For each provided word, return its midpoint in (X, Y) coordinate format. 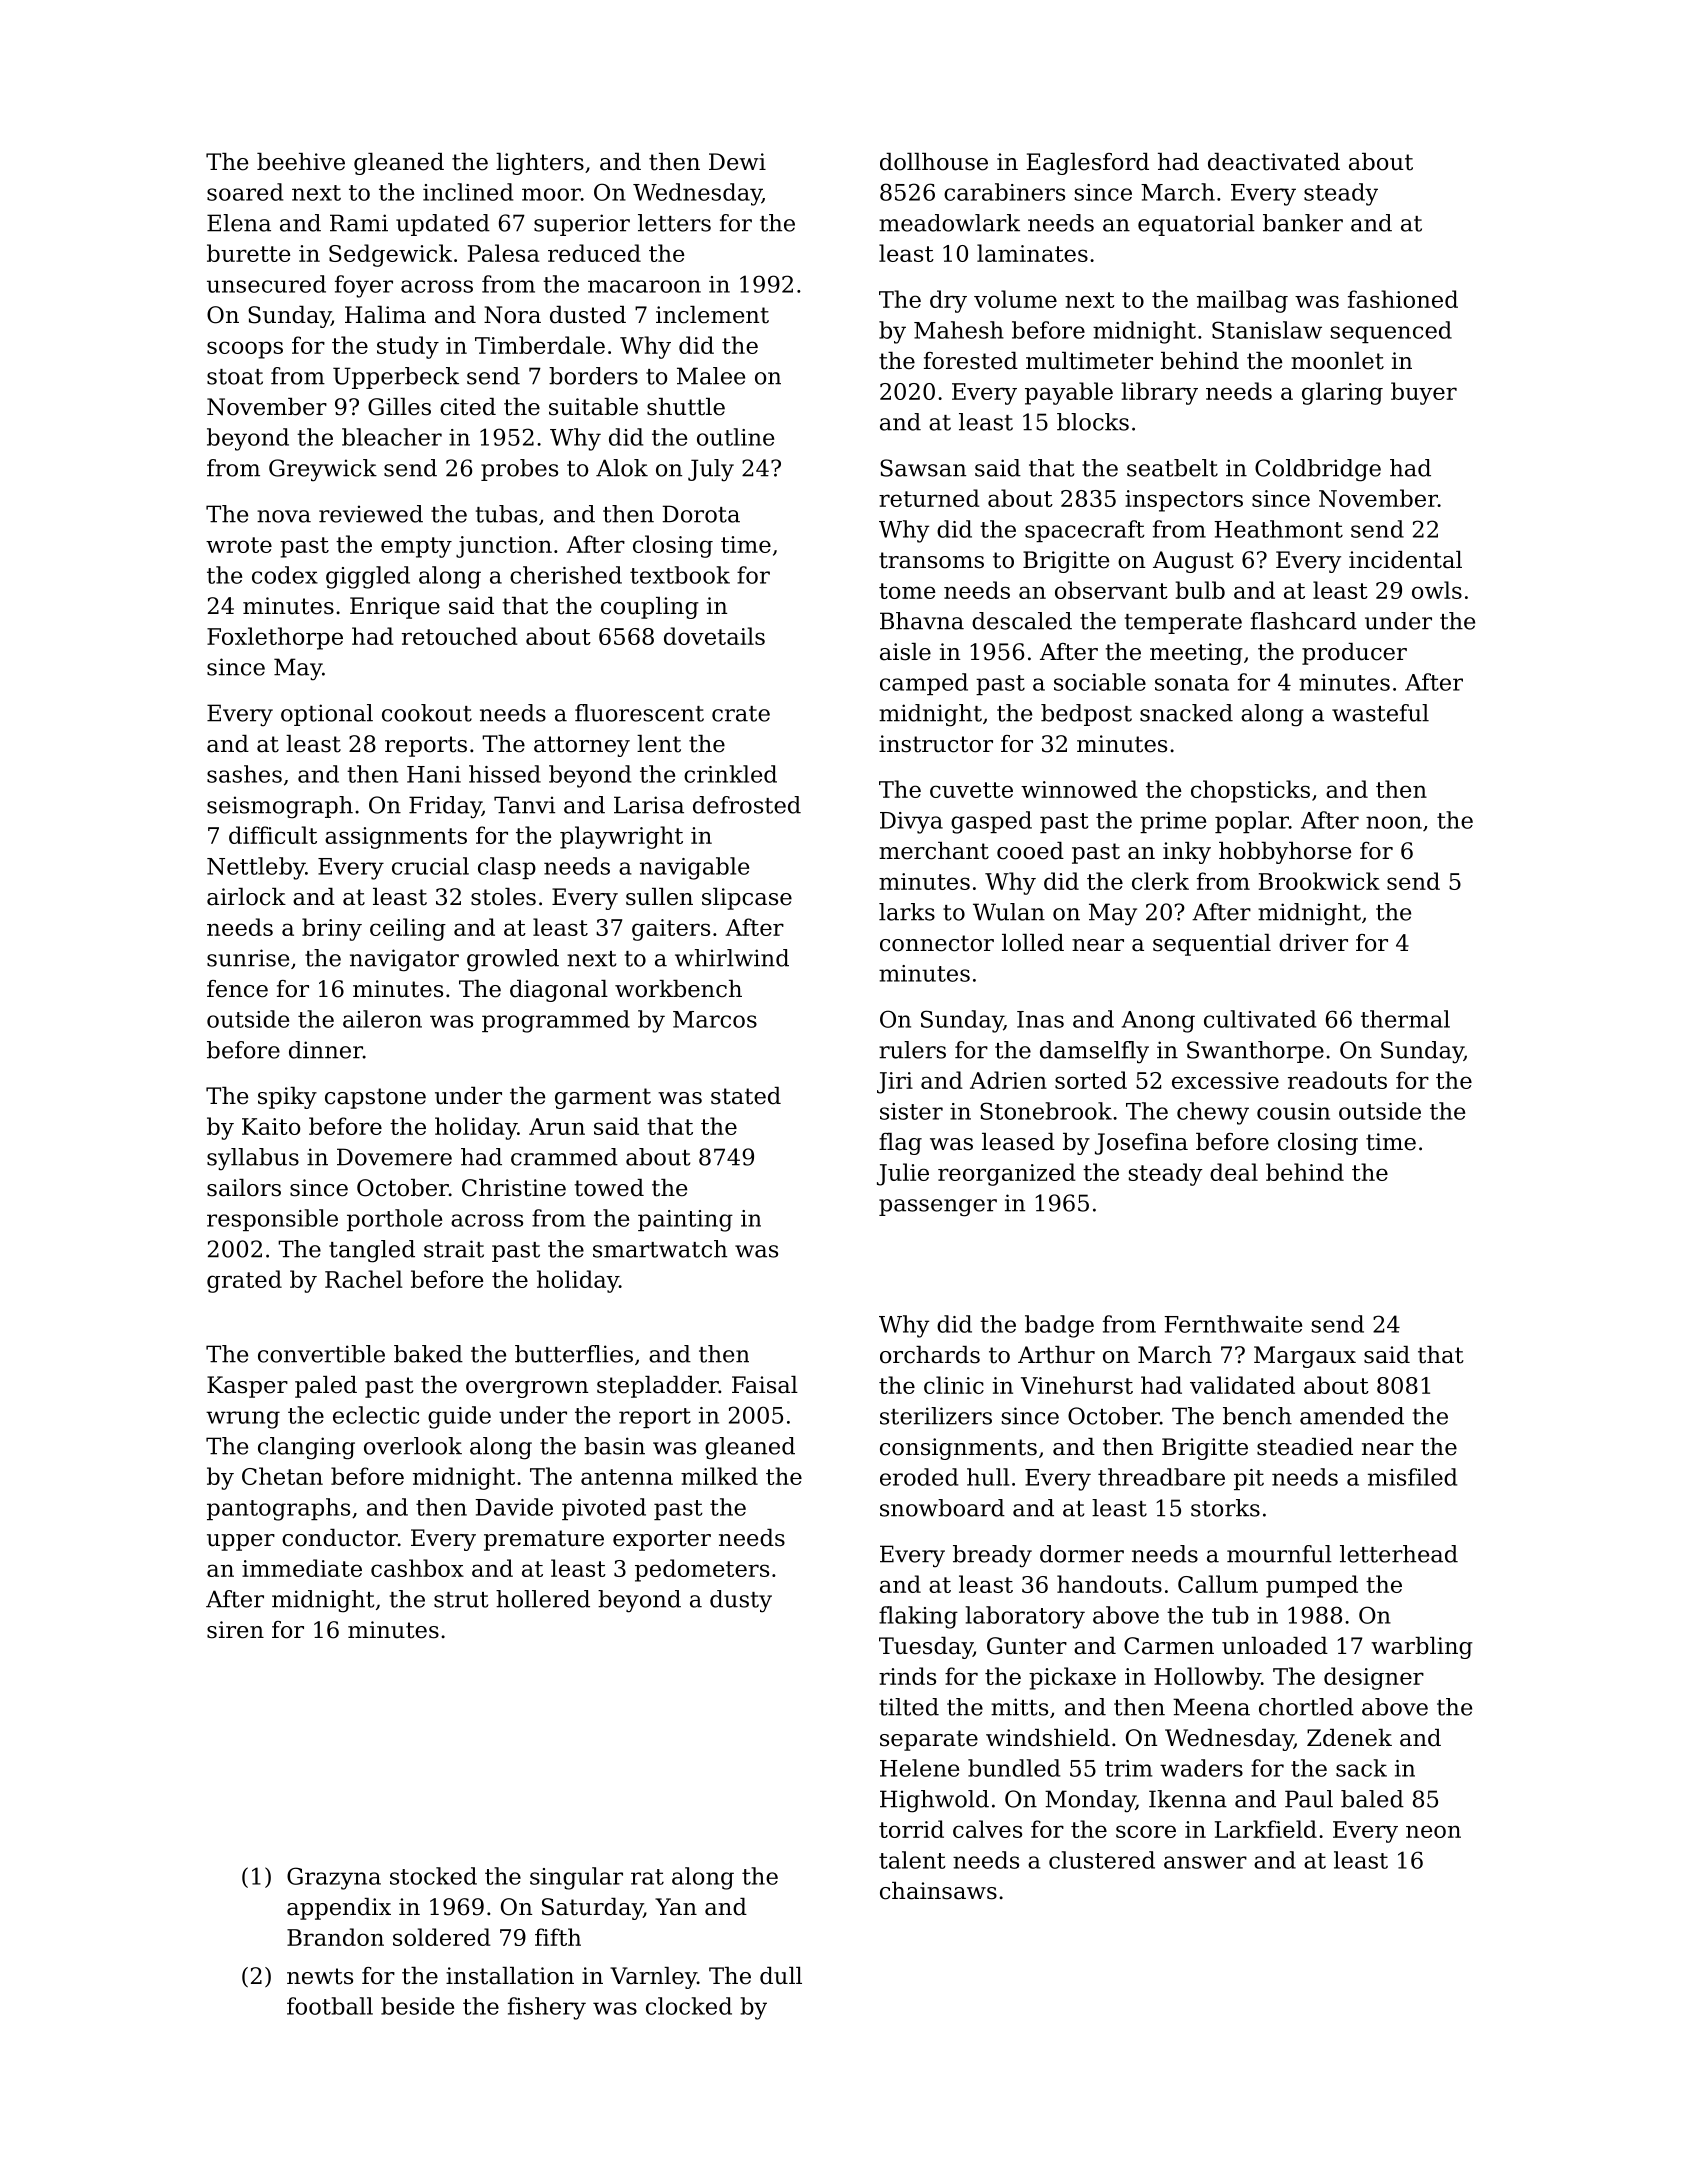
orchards (930, 1355)
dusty (741, 1601)
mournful (1279, 1554)
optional (327, 715)
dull (781, 1976)
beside (417, 2006)
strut (461, 1600)
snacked (1186, 713)
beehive (301, 162)
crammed (564, 1157)
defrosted (747, 805)
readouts (1337, 1080)
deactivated (1274, 162)
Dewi (737, 162)
